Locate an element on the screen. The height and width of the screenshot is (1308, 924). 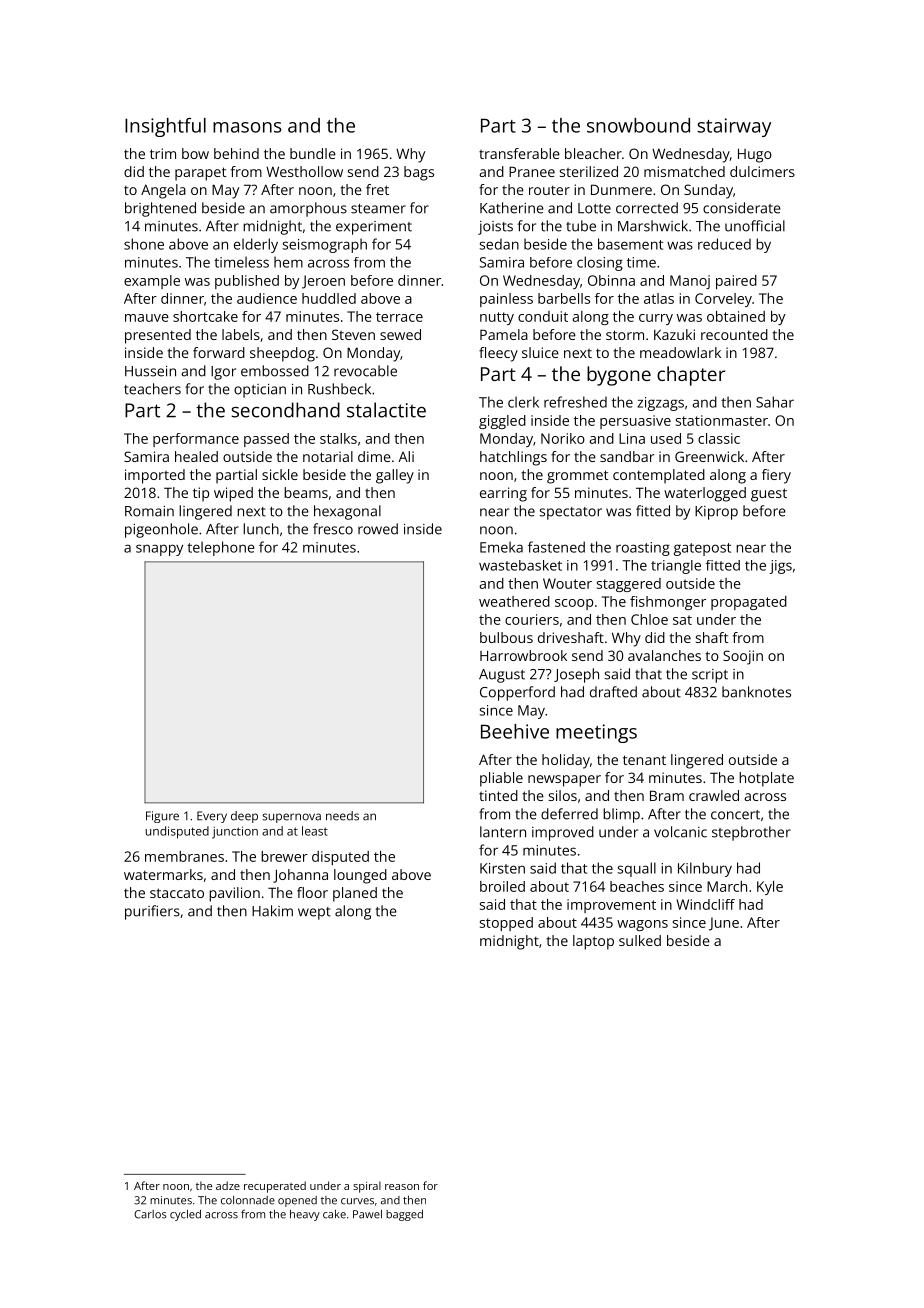
mauve is located at coordinates (147, 318).
